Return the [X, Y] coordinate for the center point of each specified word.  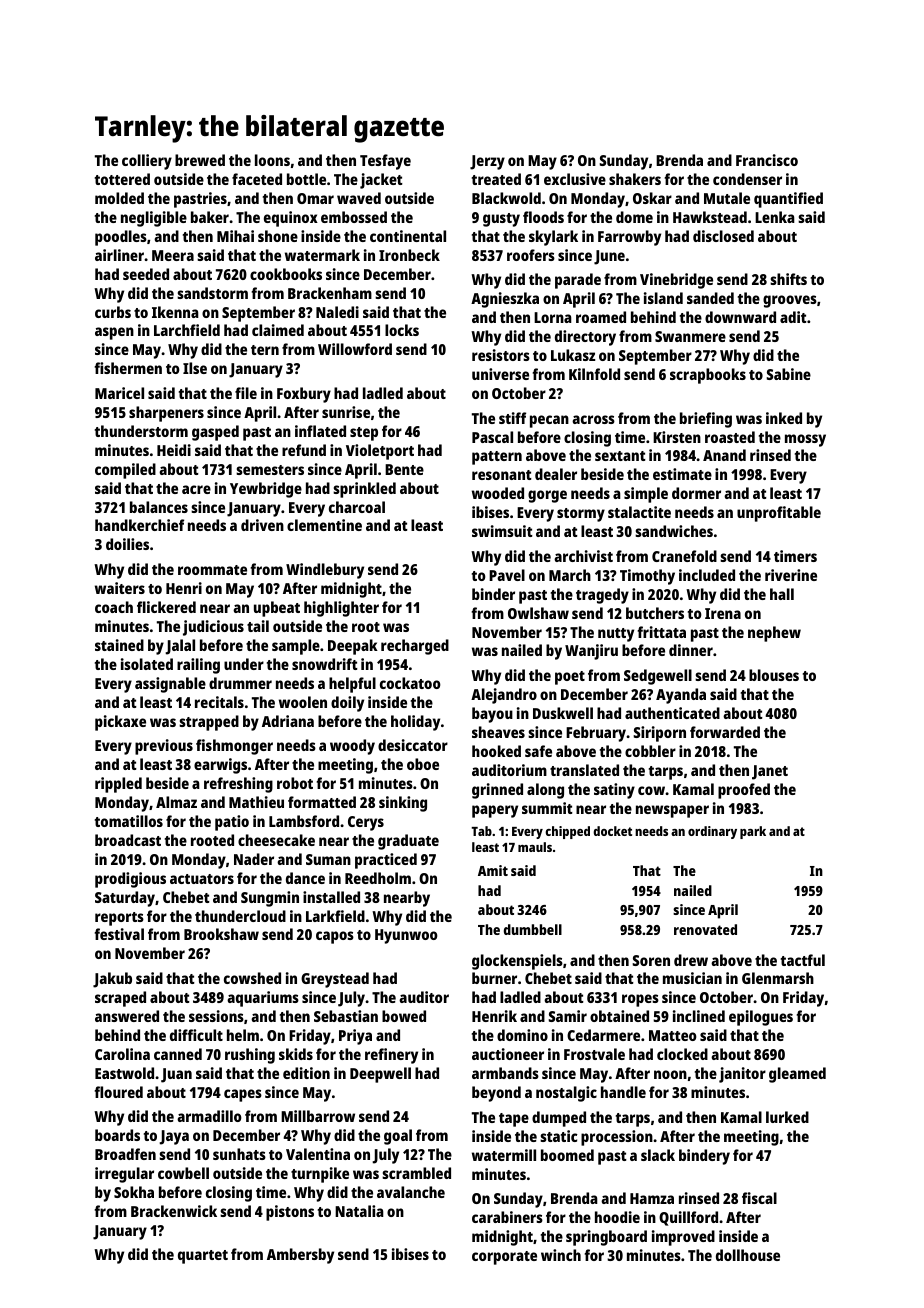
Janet [770, 772]
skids [296, 1054]
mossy [805, 440]
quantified [788, 200]
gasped [215, 433]
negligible [154, 219]
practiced [386, 861]
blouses [774, 675]
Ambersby [300, 1256]
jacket [381, 181]
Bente [404, 469]
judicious [213, 628]
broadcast [128, 840]
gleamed [797, 1075]
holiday [415, 723]
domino [522, 1035]
